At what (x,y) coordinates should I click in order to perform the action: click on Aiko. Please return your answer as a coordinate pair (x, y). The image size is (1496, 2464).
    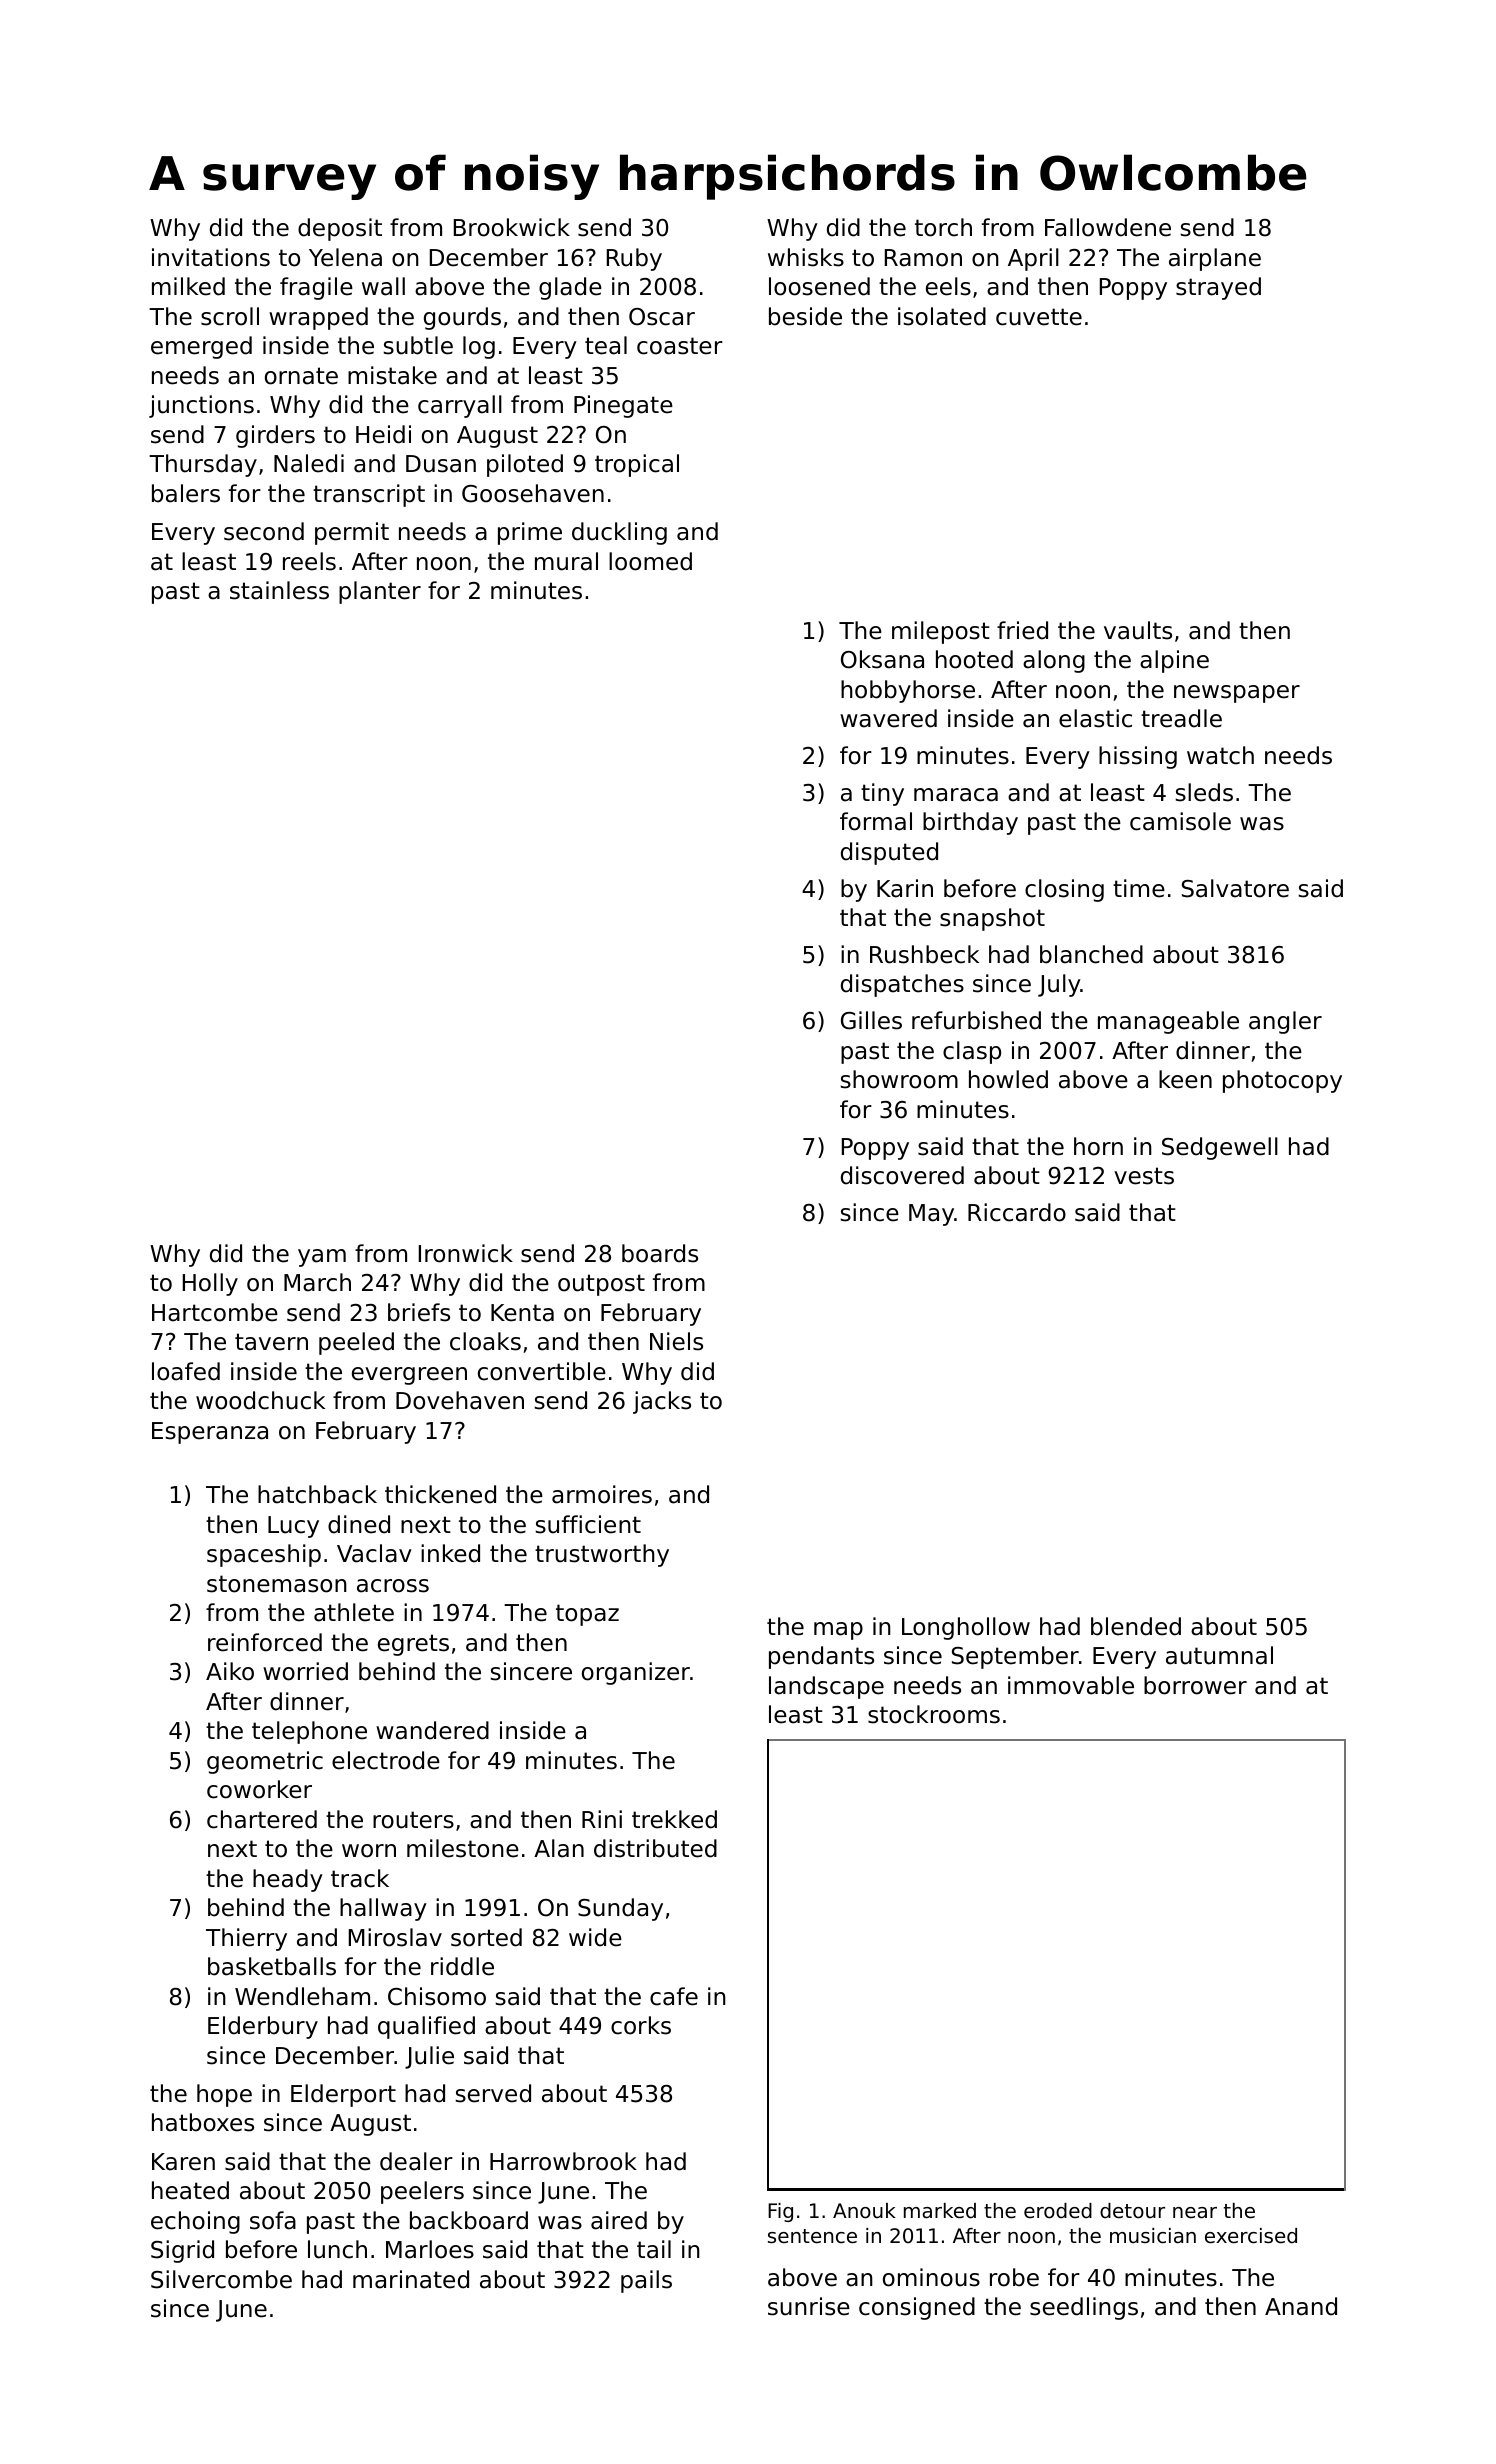
    Looking at the image, I should click on (230, 1671).
